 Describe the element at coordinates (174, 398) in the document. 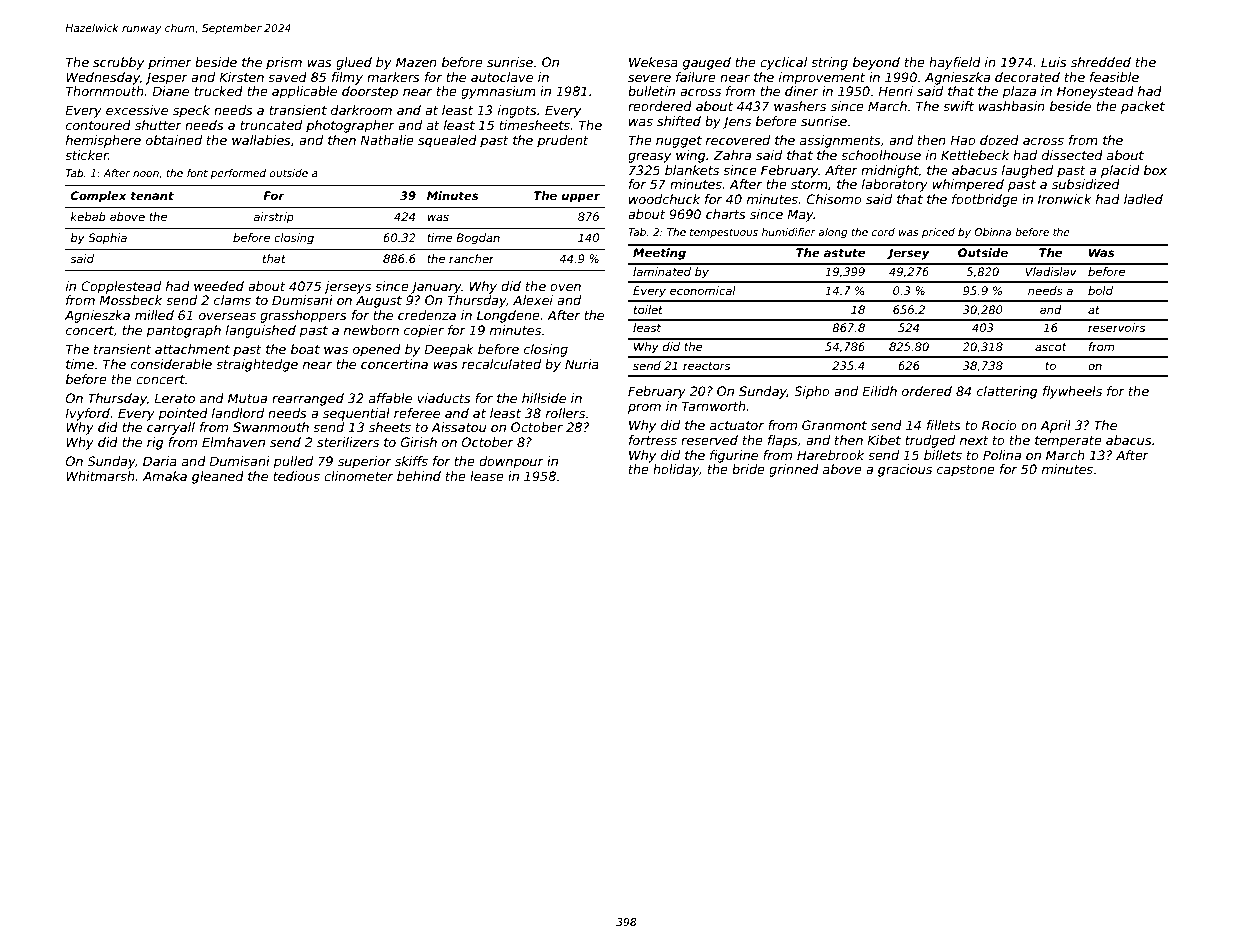

I see `Lerato` at that location.
